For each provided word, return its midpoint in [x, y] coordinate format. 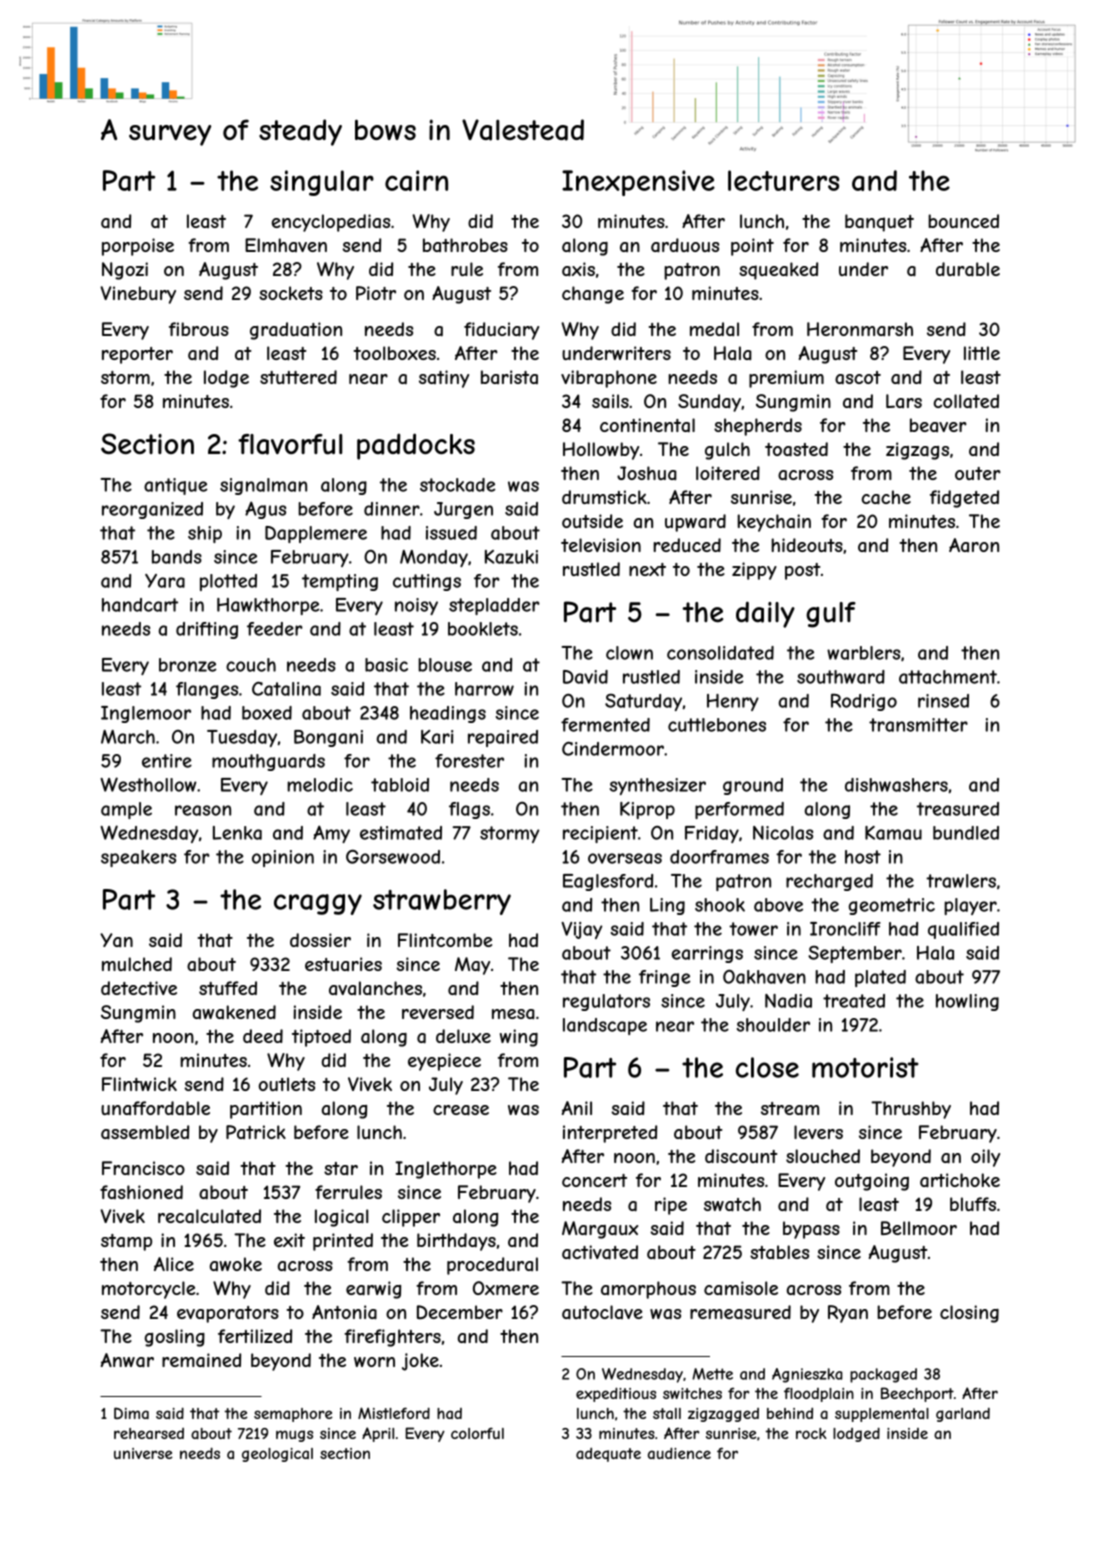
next [647, 569]
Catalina [286, 689]
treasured [958, 809]
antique [176, 486]
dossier [320, 940]
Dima [131, 1413]
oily [985, 1158]
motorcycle [148, 1290]
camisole [741, 1288]
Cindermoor [613, 749]
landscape [605, 1026]
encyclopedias [331, 223]
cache [886, 497]
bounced [963, 221]
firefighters [392, 1338]
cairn [416, 180]
